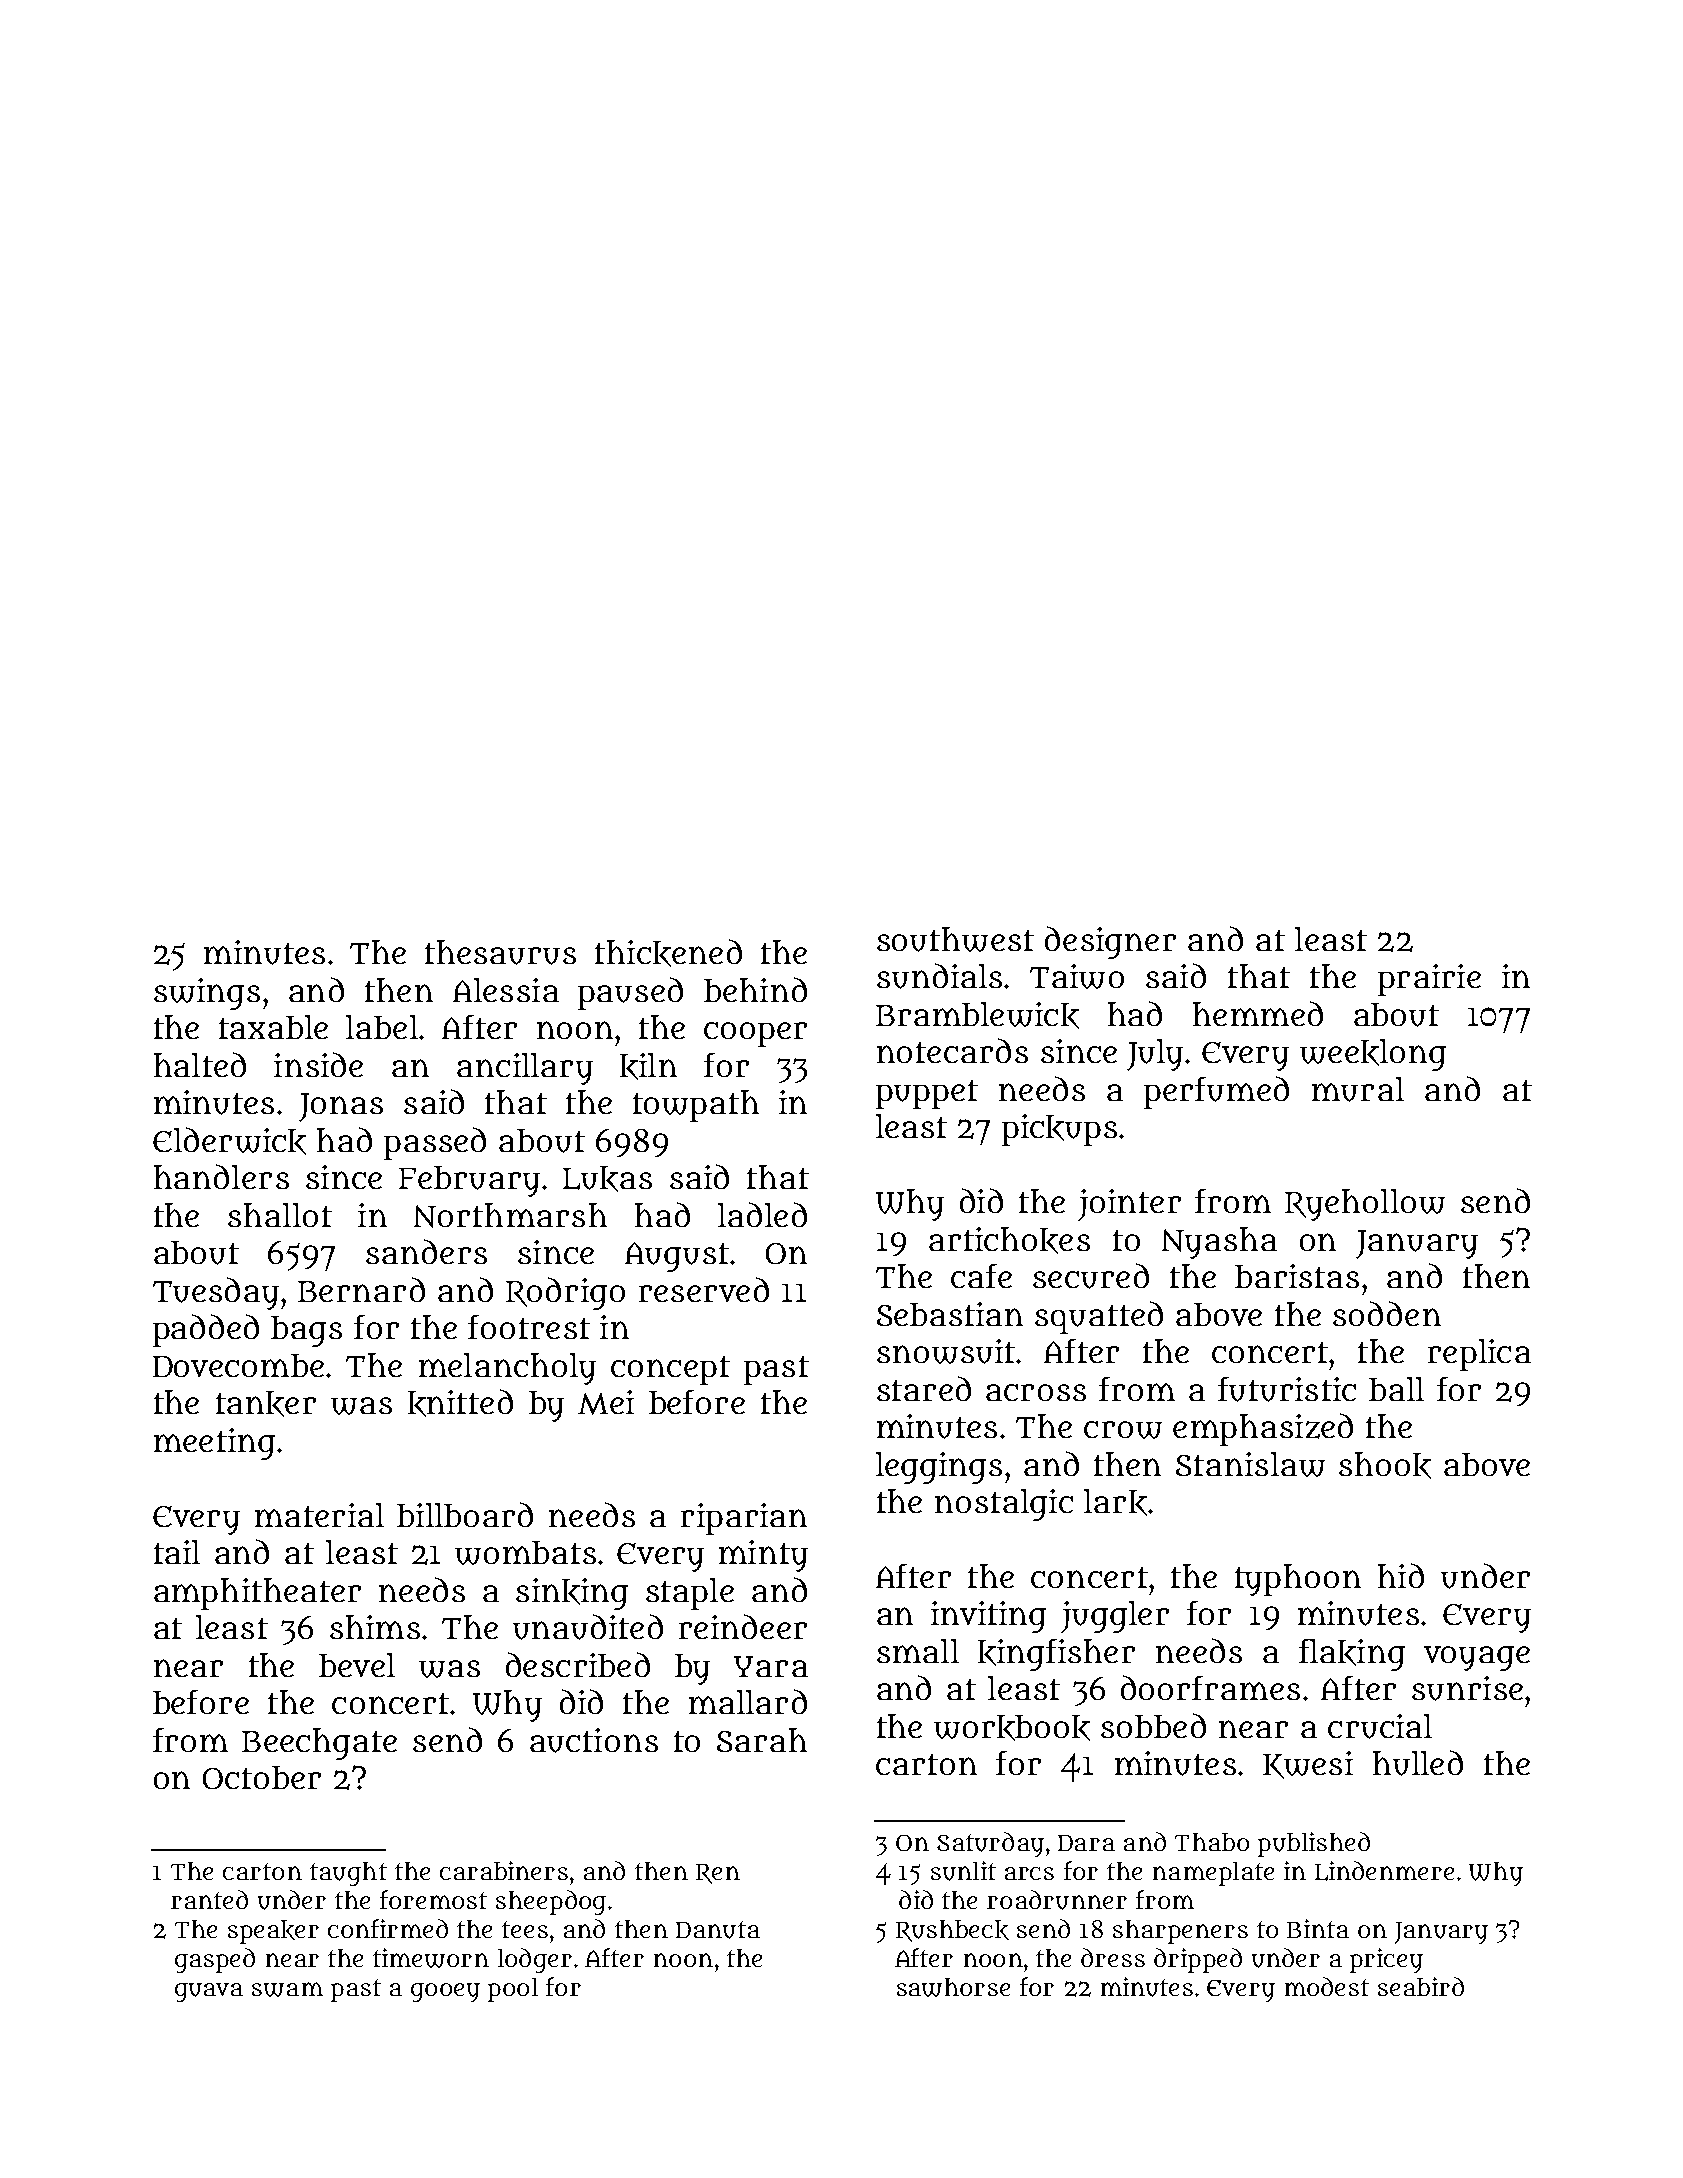  I want to click on passed, so click(435, 1143).
